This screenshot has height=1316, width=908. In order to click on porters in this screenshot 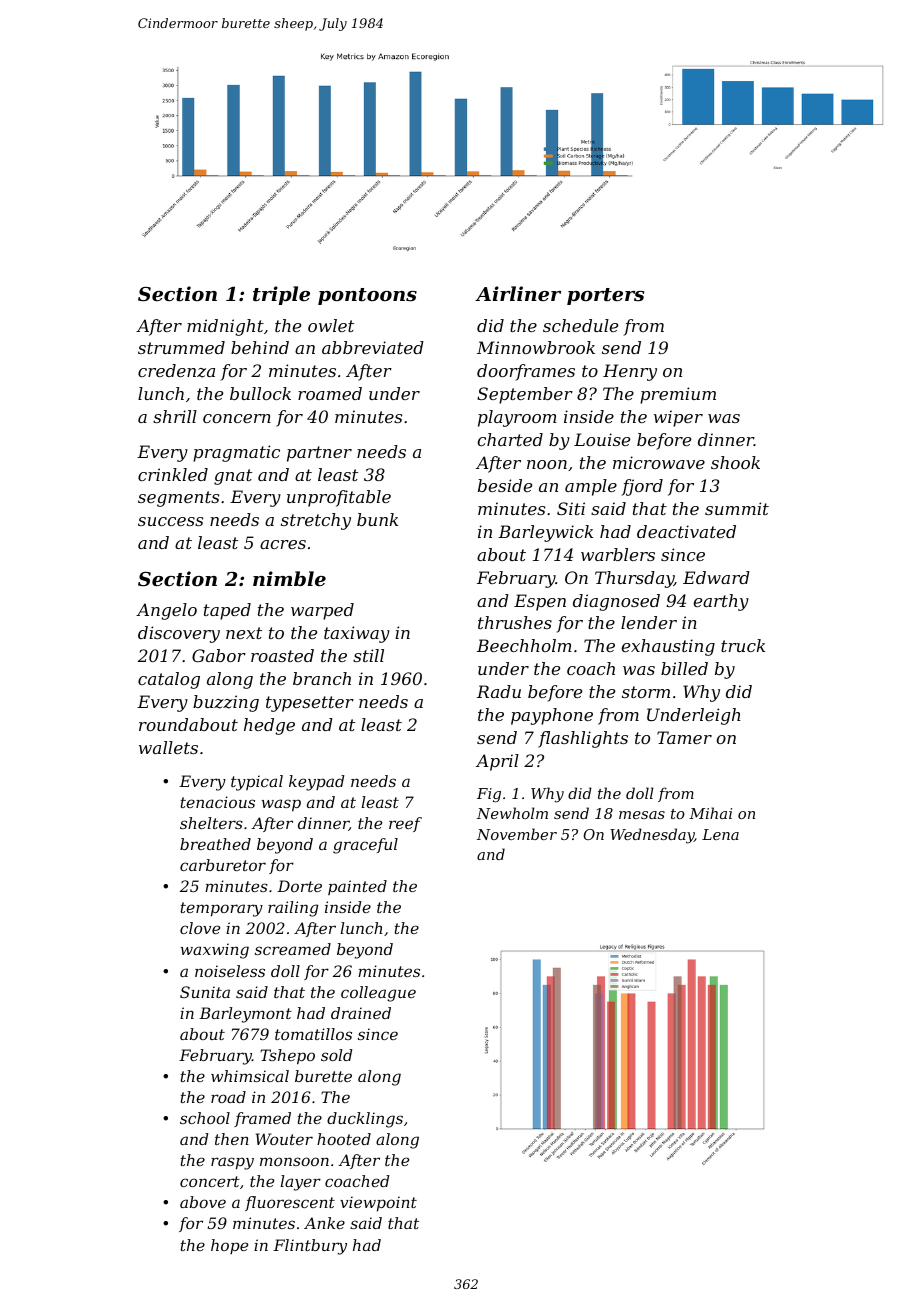, I will do `click(605, 296)`.
